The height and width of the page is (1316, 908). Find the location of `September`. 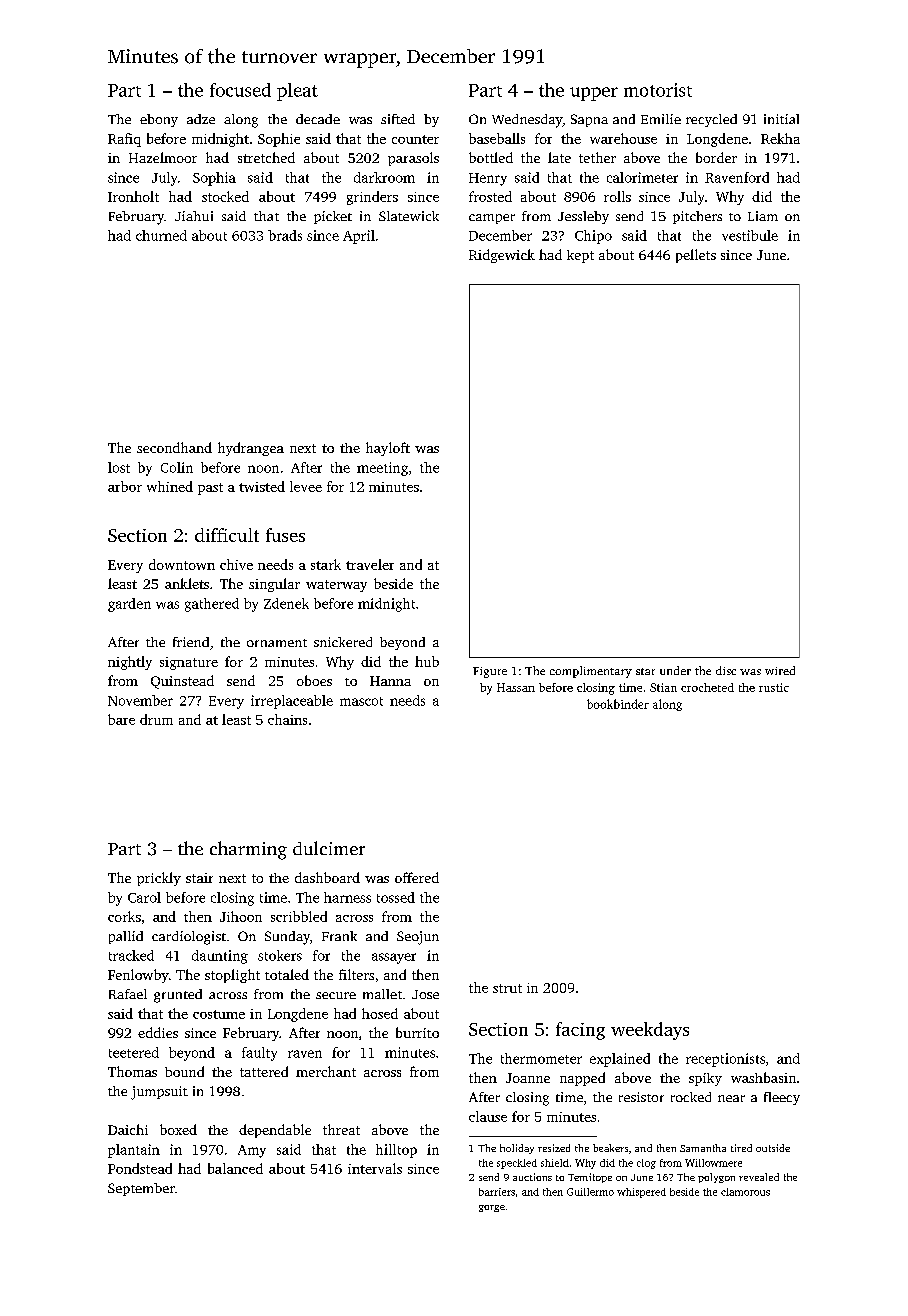

September is located at coordinates (141, 1189).
